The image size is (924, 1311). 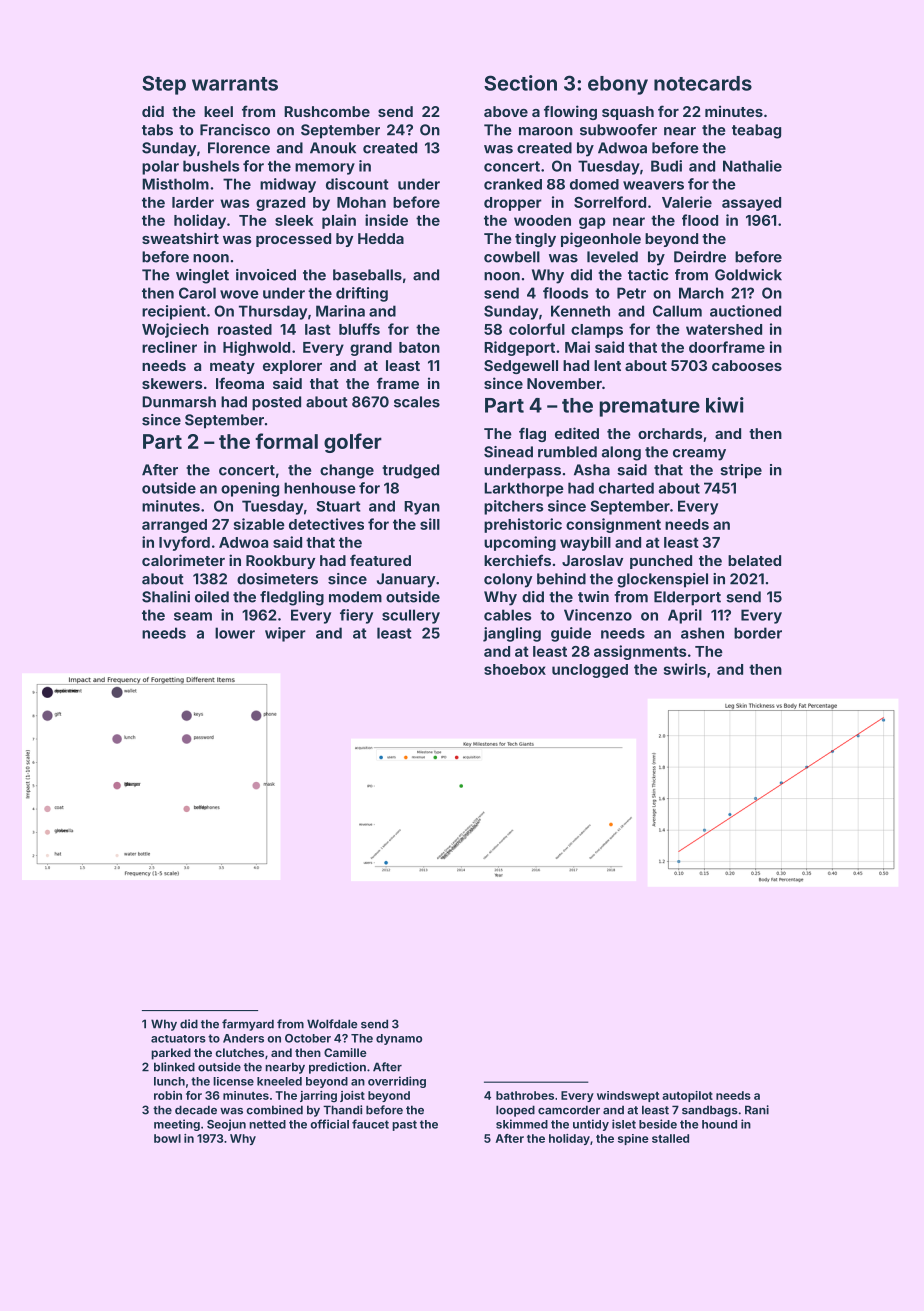 I want to click on punched, so click(x=661, y=562).
